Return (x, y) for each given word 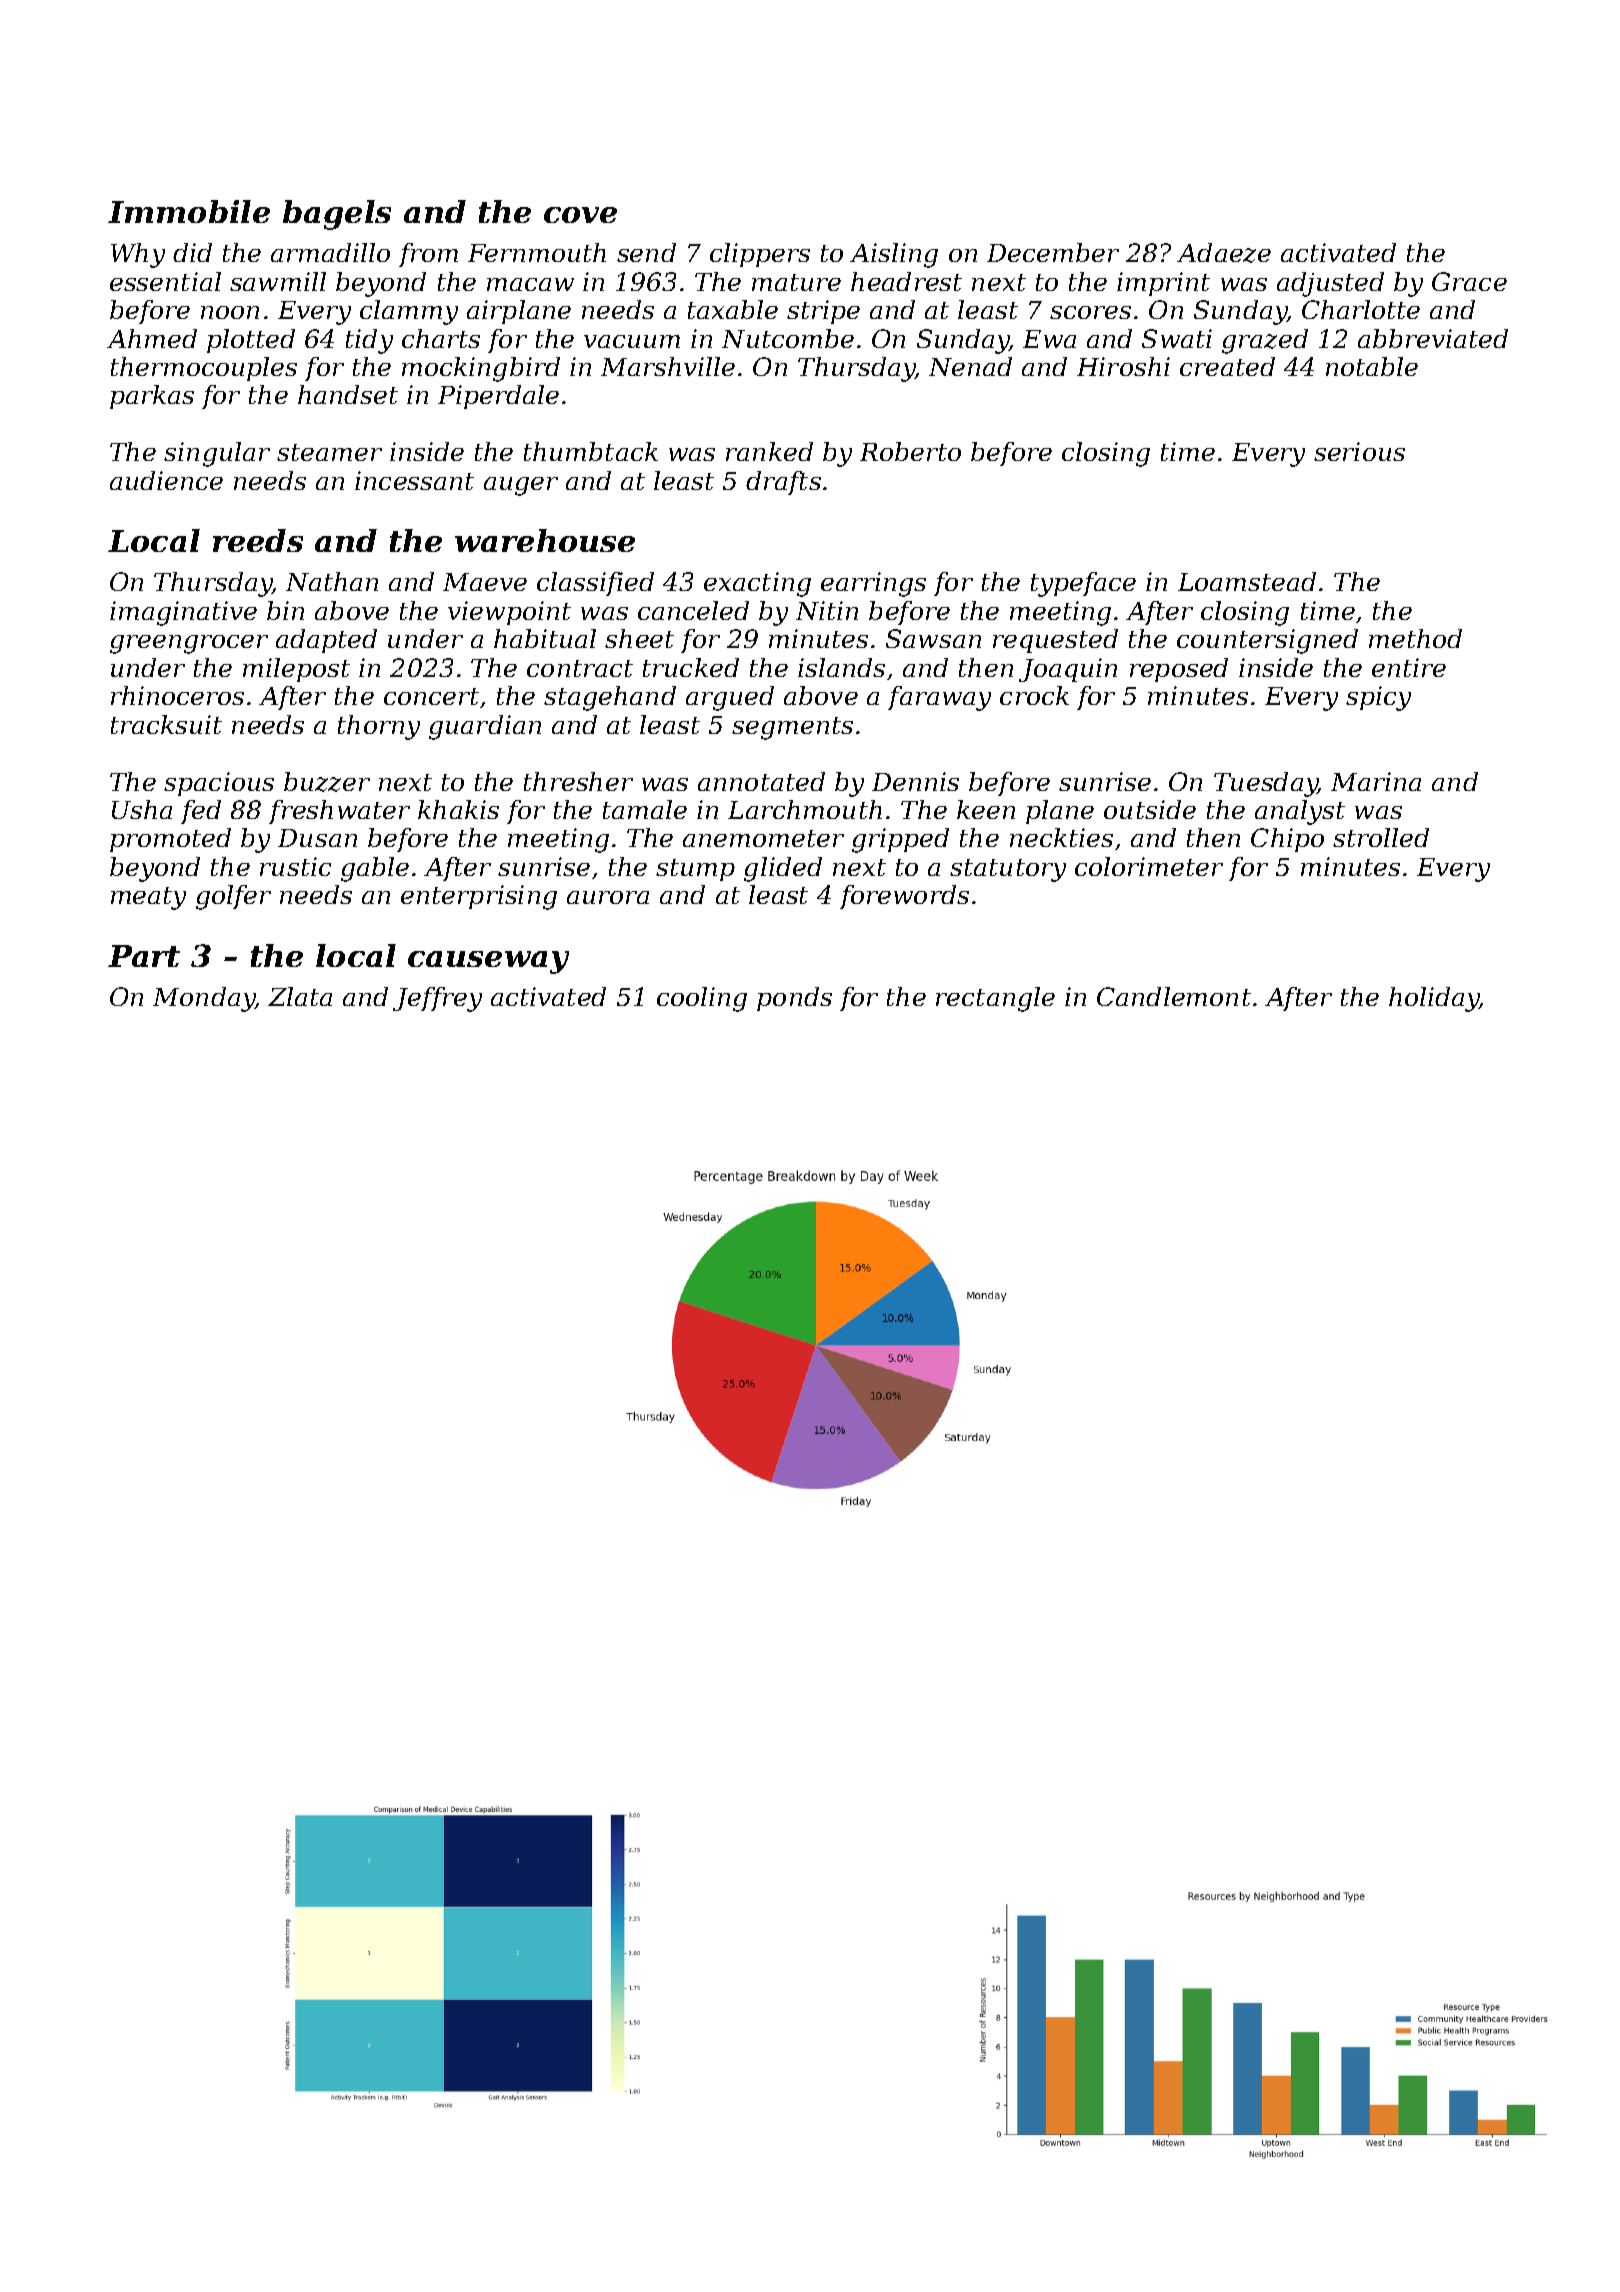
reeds (258, 540)
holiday (1434, 999)
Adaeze (1224, 253)
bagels (337, 215)
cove (580, 215)
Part (144, 956)
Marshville (668, 366)
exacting (757, 584)
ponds (794, 999)
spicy (1378, 698)
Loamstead (1247, 581)
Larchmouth (805, 809)
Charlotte (1361, 309)
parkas (152, 397)
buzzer (327, 782)
